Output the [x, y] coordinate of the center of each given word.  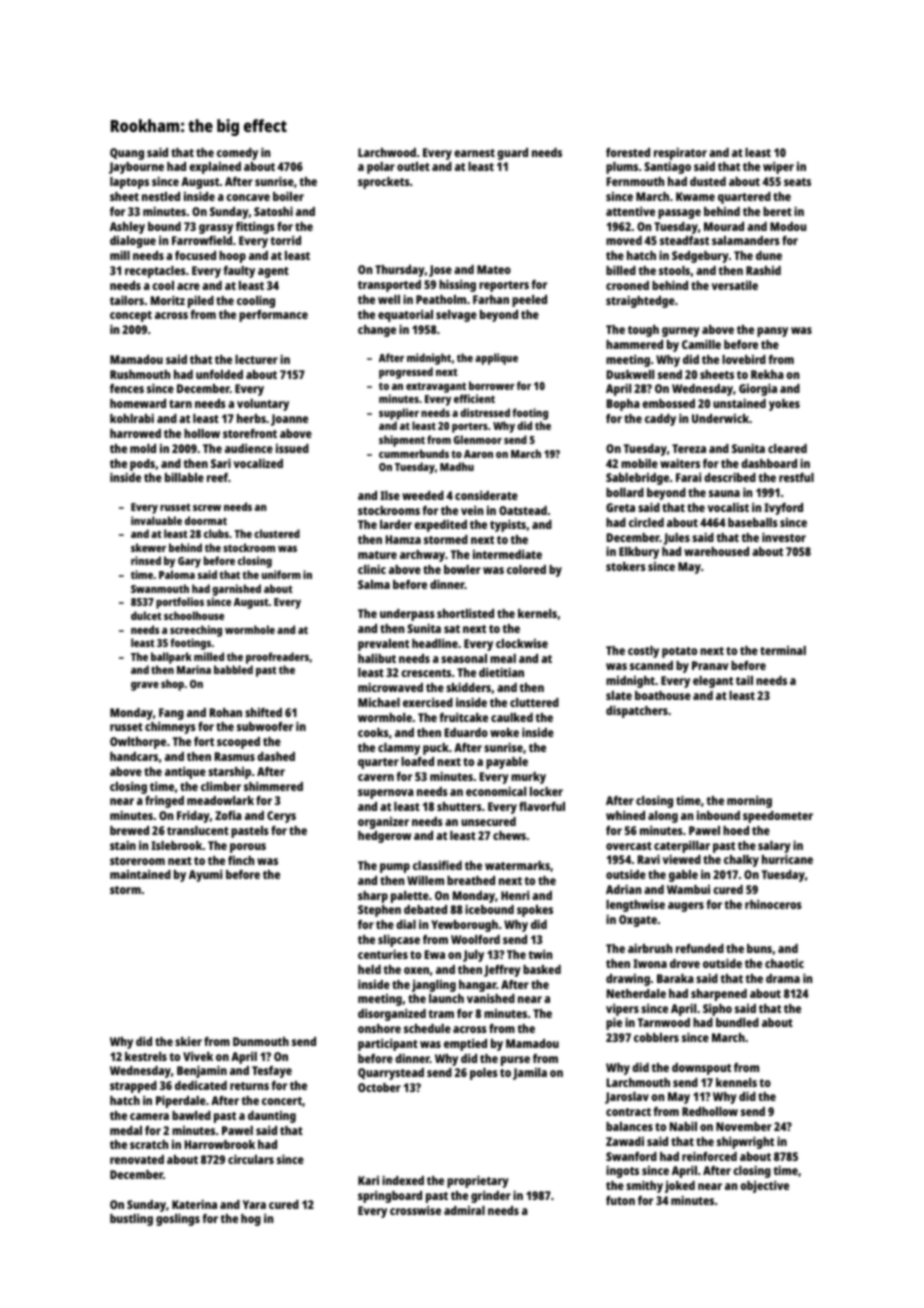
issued [292, 448]
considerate [486, 495]
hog [251, 1220]
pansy [772, 332]
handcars [134, 756]
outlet [413, 166]
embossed [668, 403]
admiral [464, 1210]
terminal [783, 650]
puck [436, 749]
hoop [232, 257]
